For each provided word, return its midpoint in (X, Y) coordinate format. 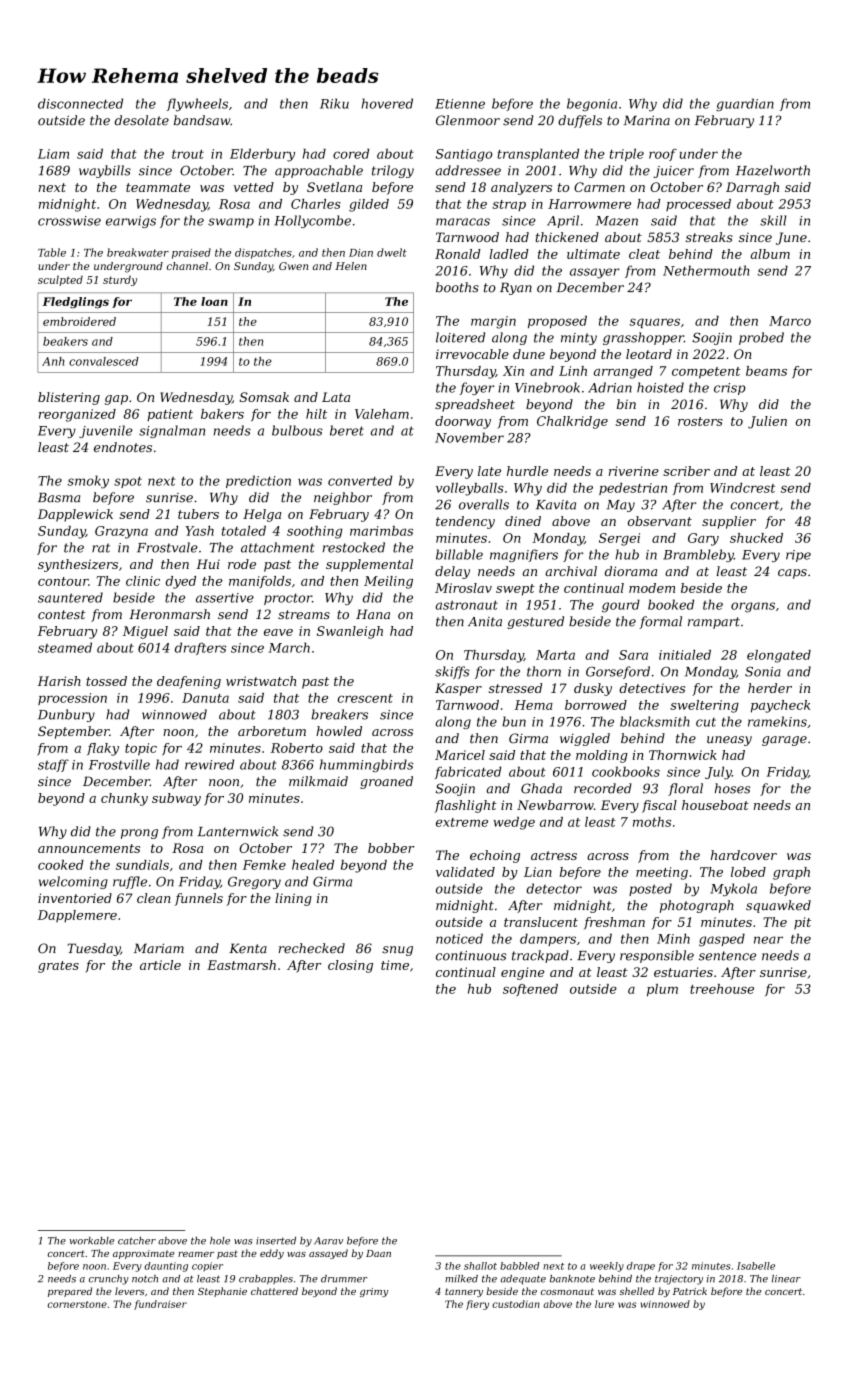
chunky (124, 799)
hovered (387, 103)
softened (530, 990)
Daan (378, 1253)
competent (706, 373)
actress (554, 855)
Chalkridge (572, 422)
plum (662, 990)
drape (641, 1267)
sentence (727, 956)
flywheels (197, 105)
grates (58, 967)
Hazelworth (773, 170)
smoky (88, 482)
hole (220, 1241)
